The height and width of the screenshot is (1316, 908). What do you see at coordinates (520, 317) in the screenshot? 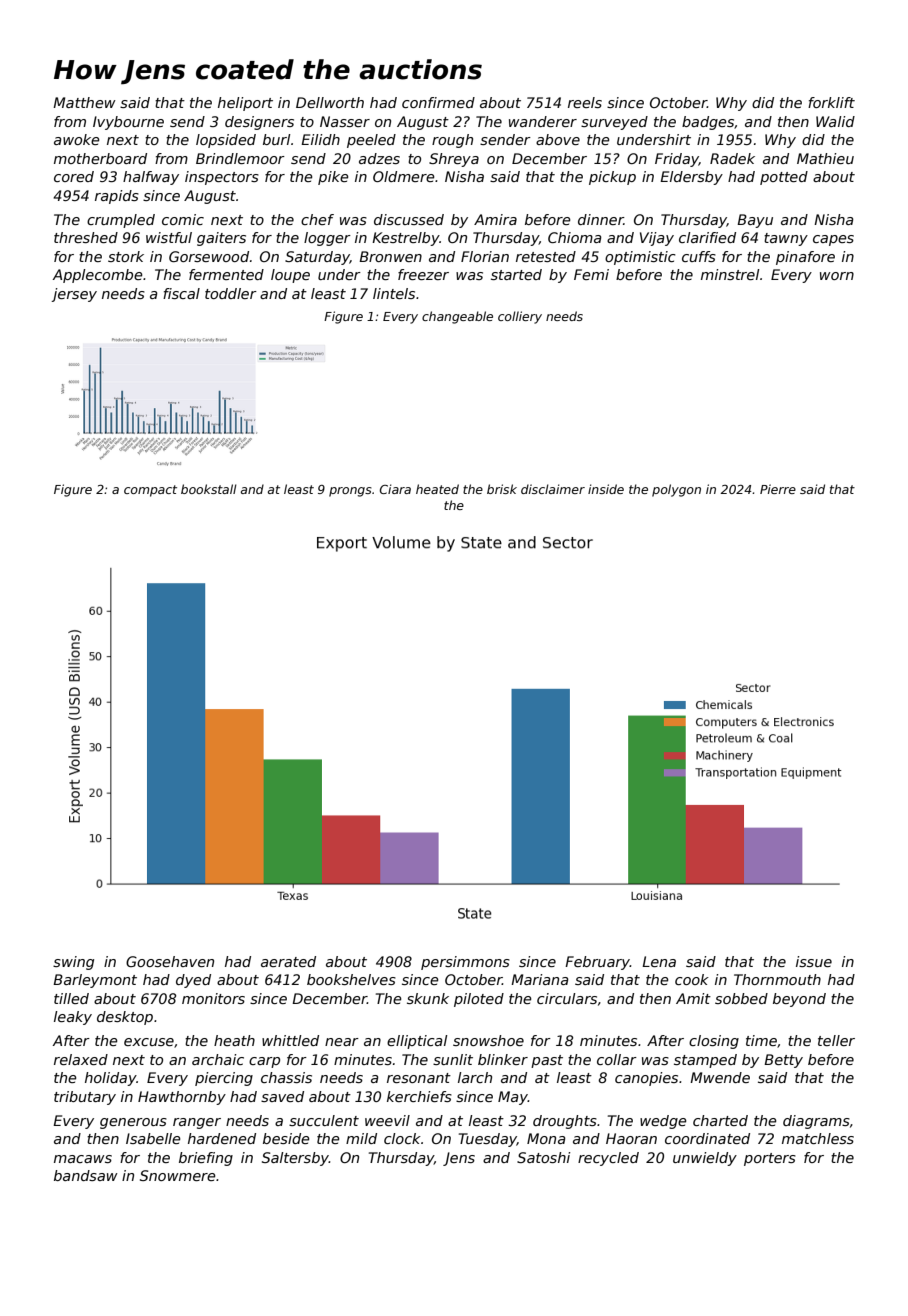
I see `colliery` at bounding box center [520, 317].
